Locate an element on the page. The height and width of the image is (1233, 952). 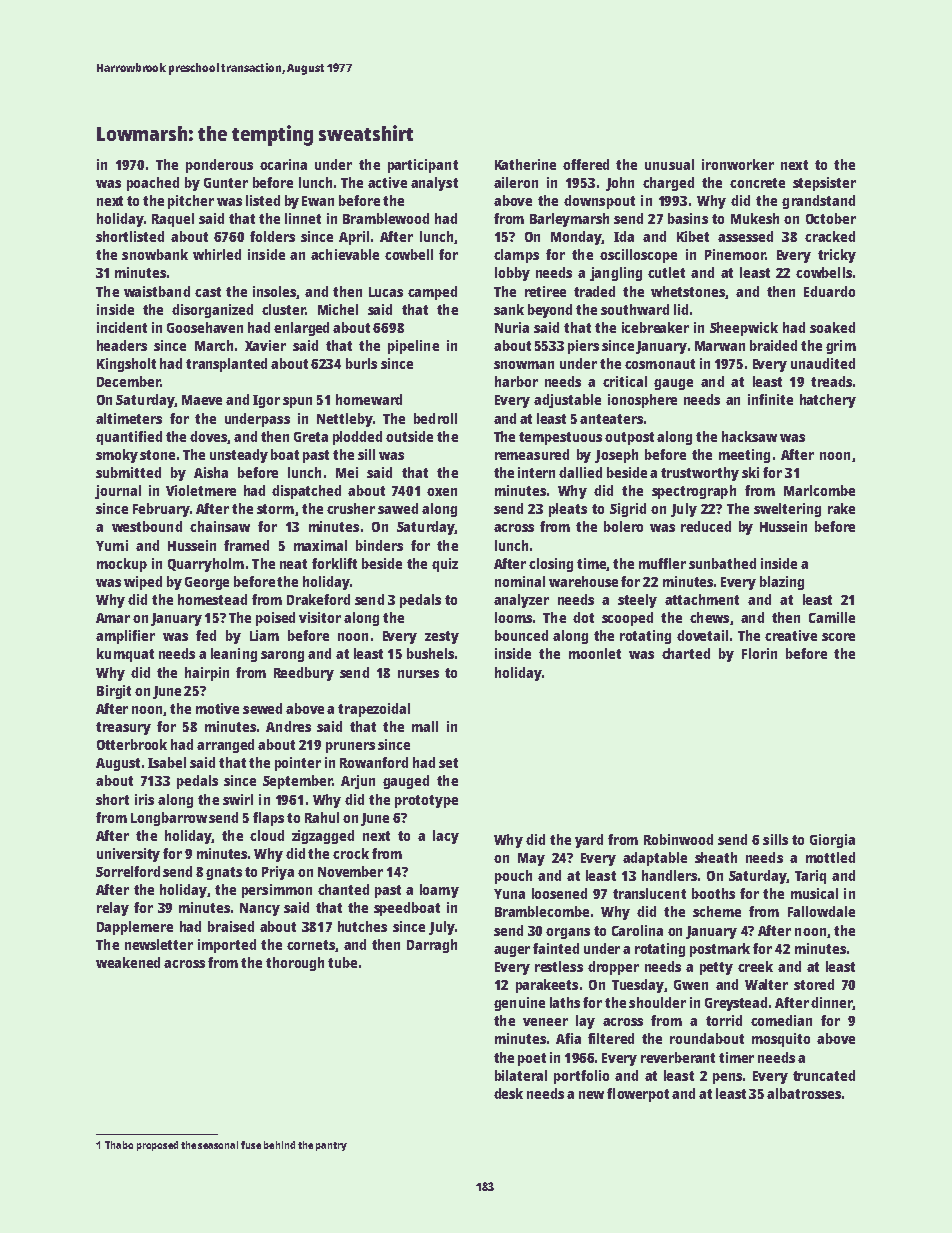
truncated is located at coordinates (824, 1075).
